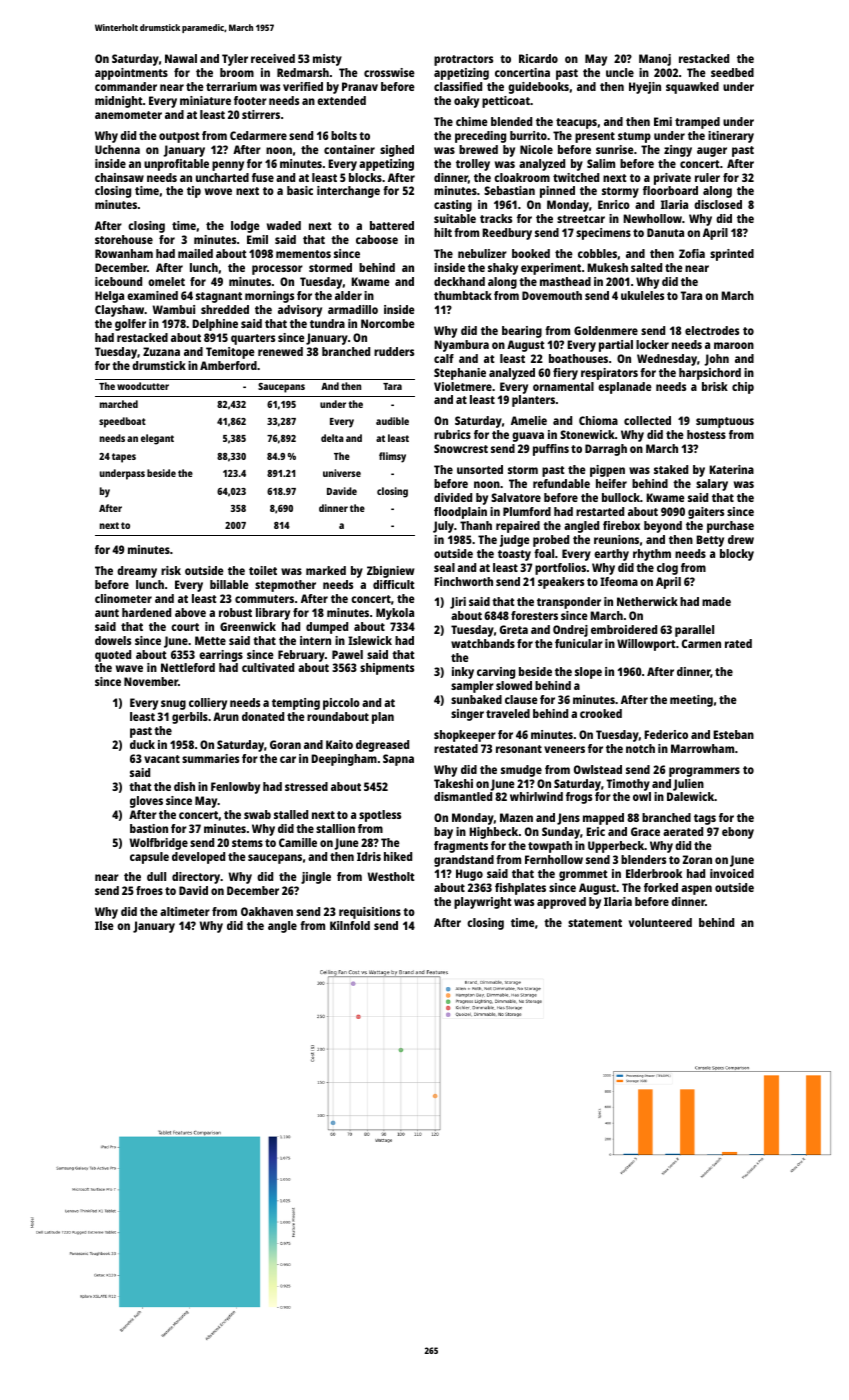 The image size is (849, 1400). I want to click on delta, so click(332, 438).
